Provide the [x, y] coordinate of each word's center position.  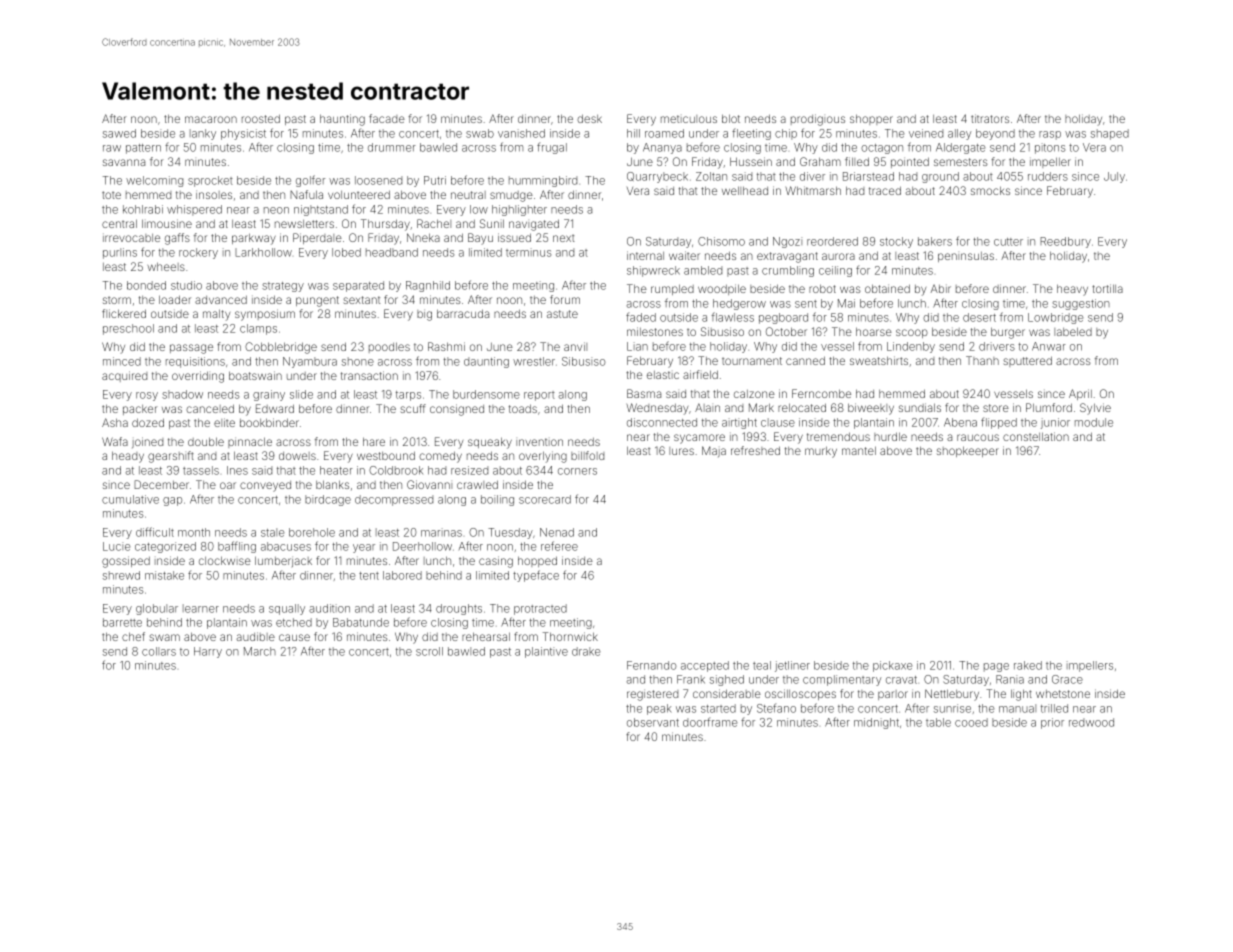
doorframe [710, 722]
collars [159, 651]
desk [589, 118]
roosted [261, 118]
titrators [990, 118]
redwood [1091, 722]
